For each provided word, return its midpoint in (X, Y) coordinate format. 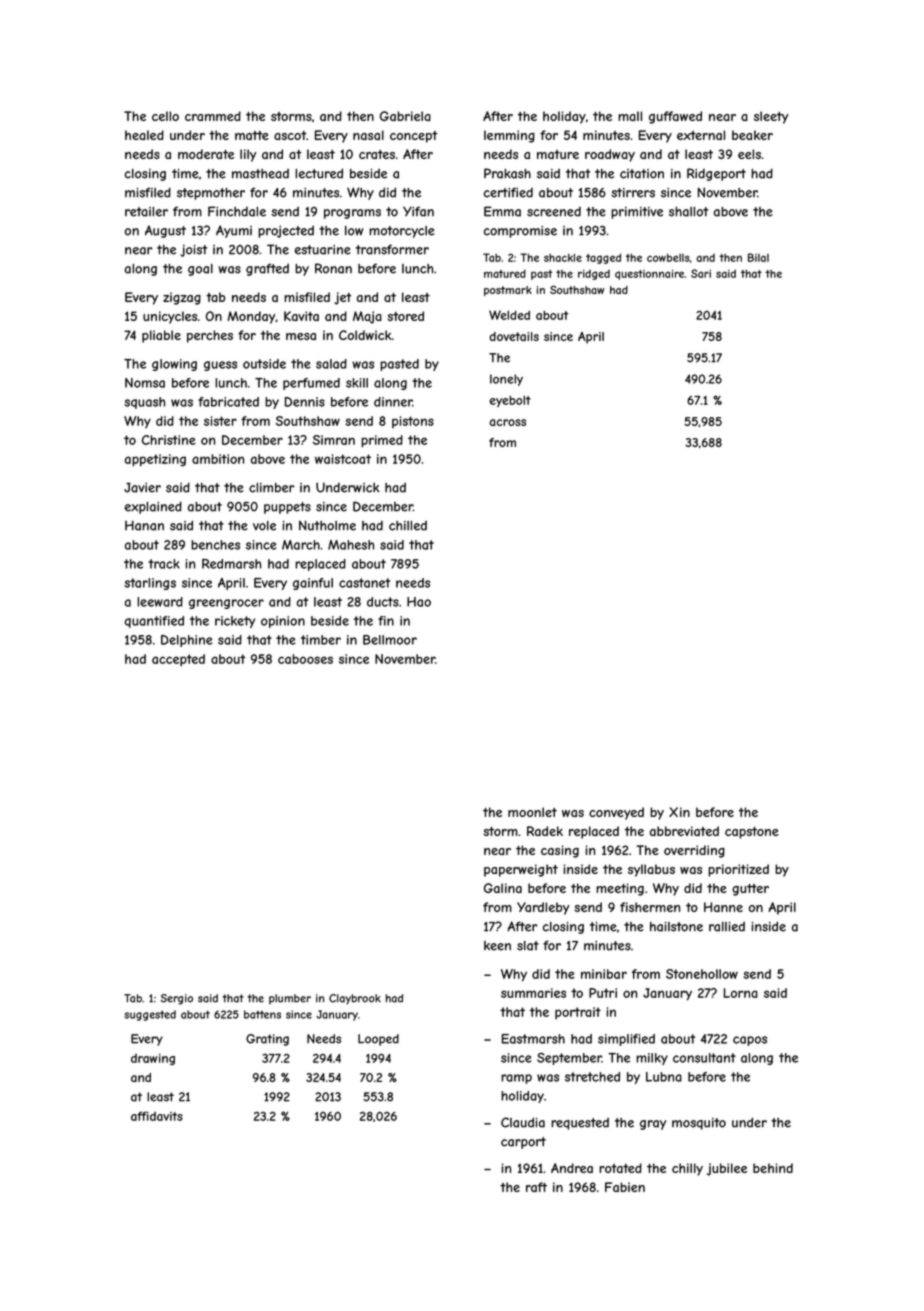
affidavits (157, 1116)
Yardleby (543, 908)
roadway (610, 155)
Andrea (572, 1168)
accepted (178, 660)
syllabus (651, 870)
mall (630, 116)
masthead (260, 174)
